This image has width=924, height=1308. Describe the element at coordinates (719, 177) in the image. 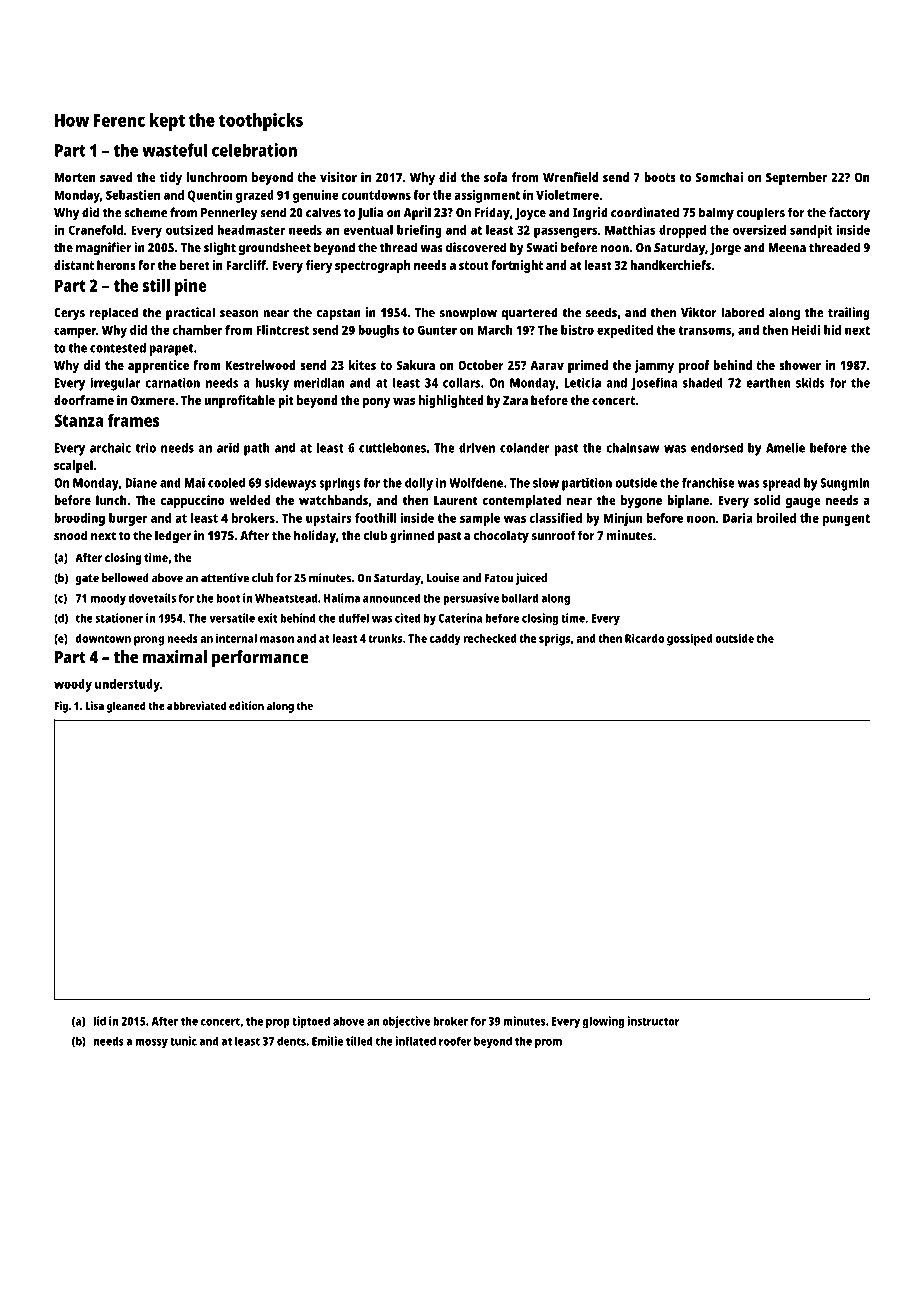

I see `Somchai` at that location.
